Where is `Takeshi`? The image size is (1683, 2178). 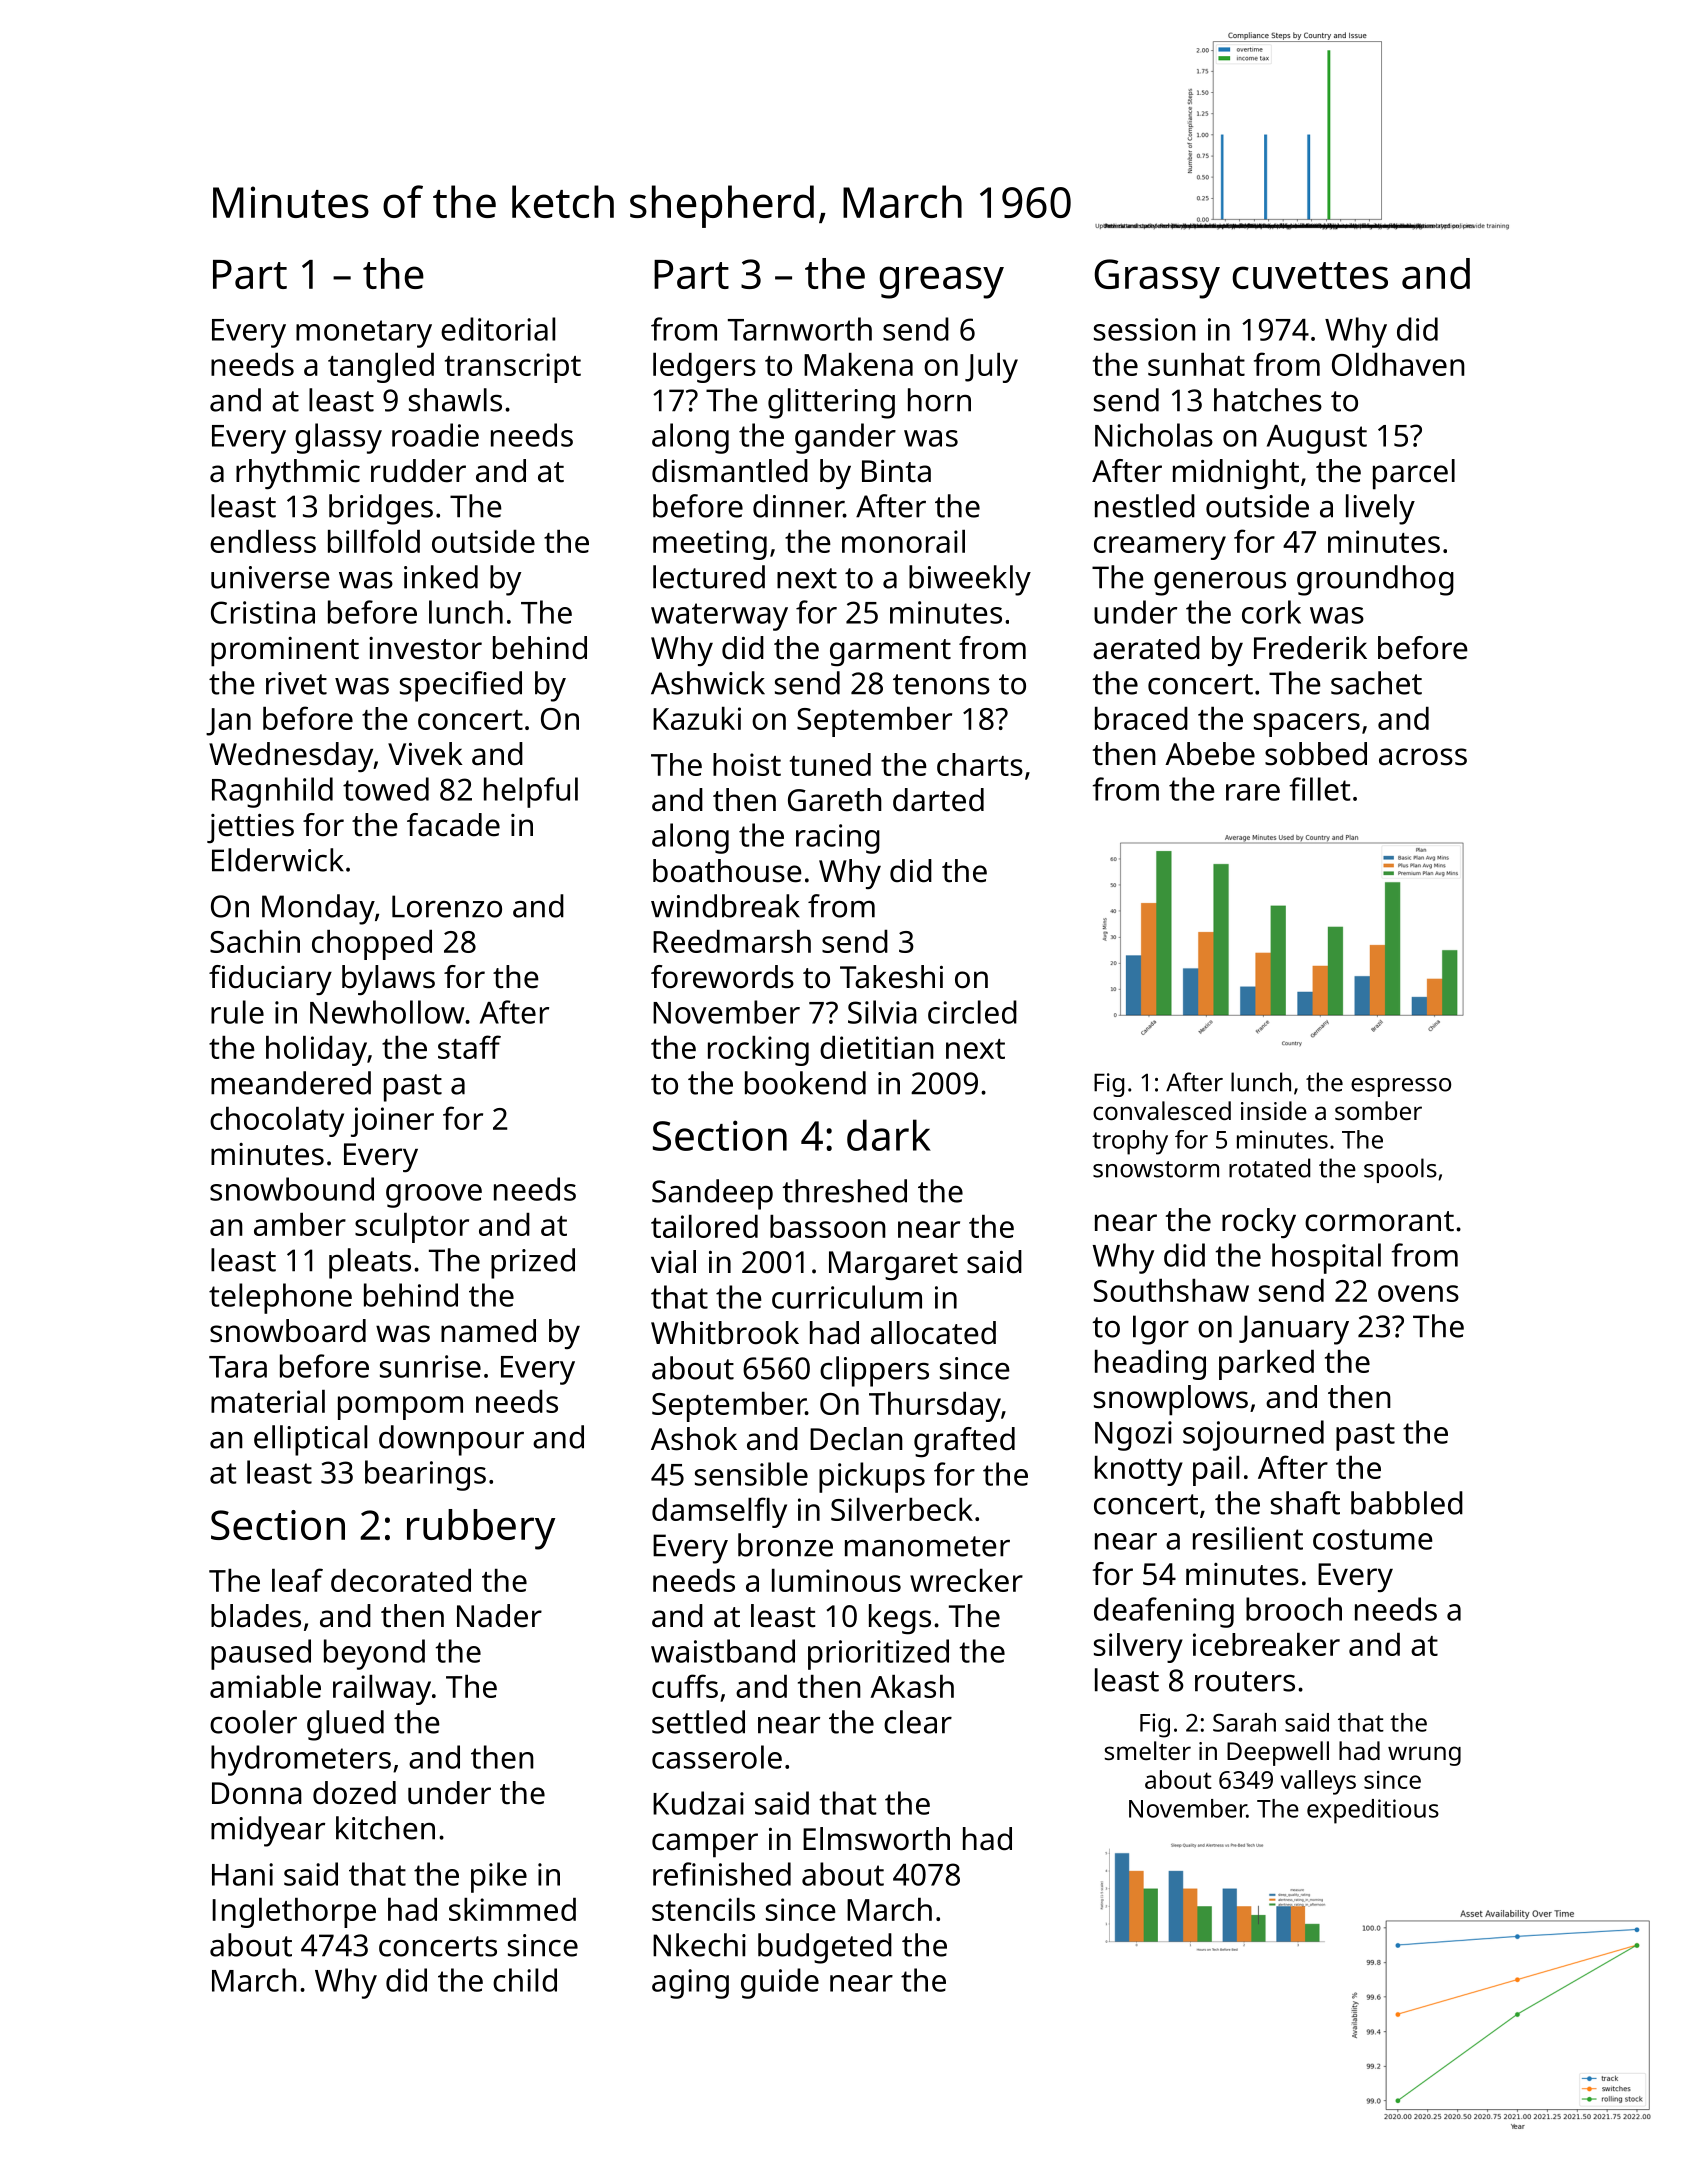
Takeshi is located at coordinates (891, 977).
